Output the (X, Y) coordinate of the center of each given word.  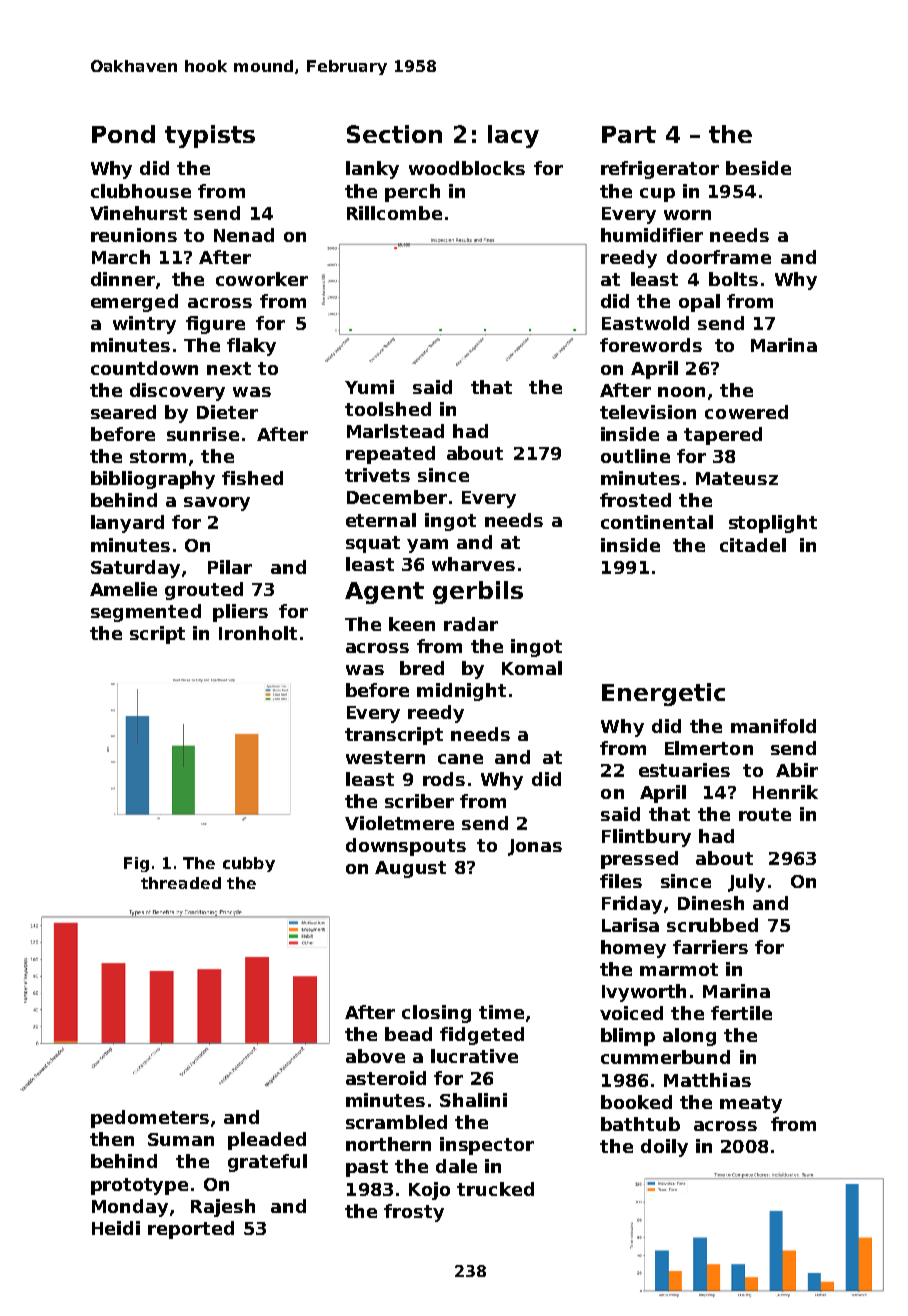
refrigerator (660, 170)
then (112, 1139)
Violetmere (399, 823)
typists (210, 136)
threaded (181, 883)
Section (394, 134)
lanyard (127, 524)
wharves (473, 564)
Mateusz (737, 478)
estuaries (684, 770)
